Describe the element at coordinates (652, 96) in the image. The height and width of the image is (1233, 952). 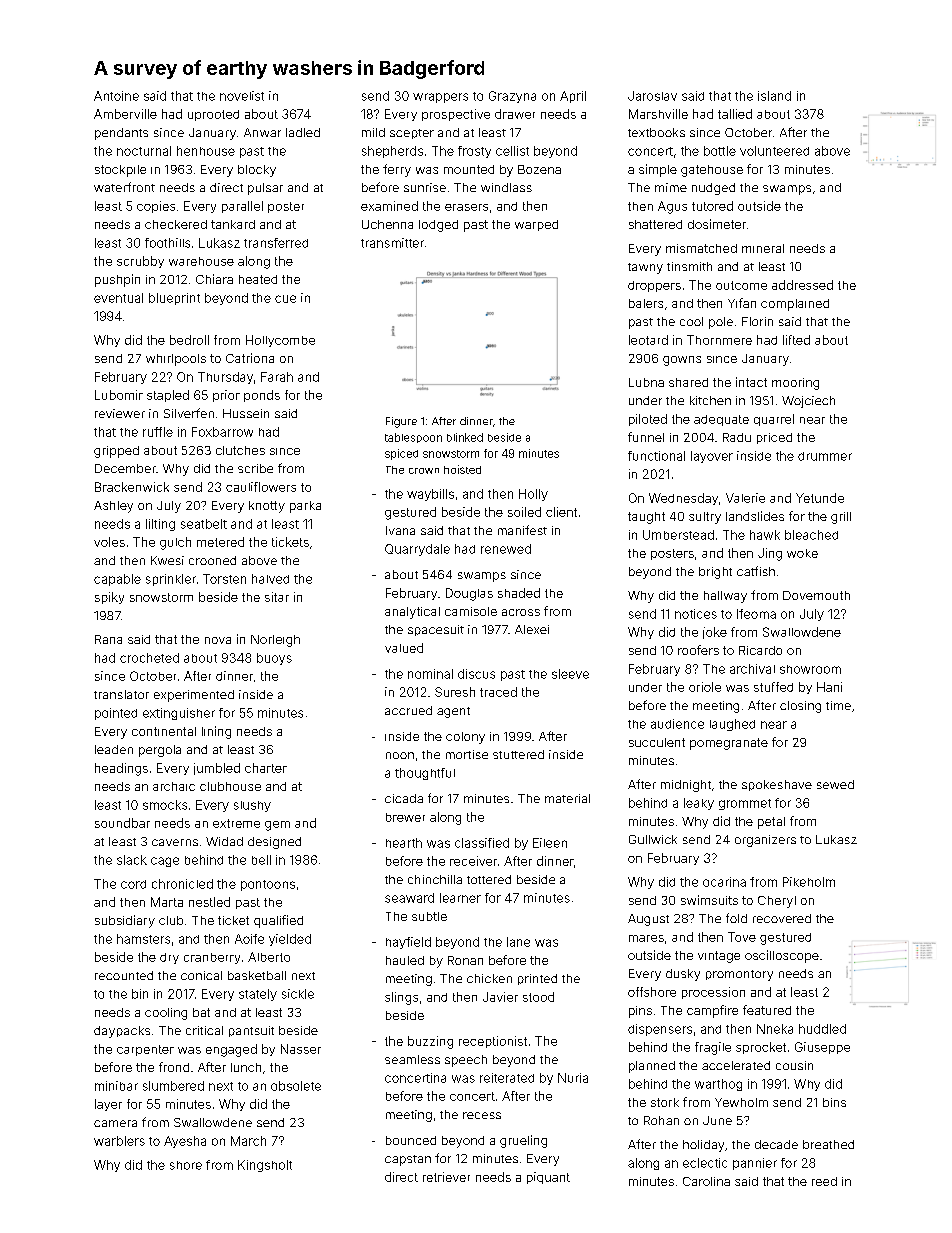
I see `Jaroslav` at that location.
